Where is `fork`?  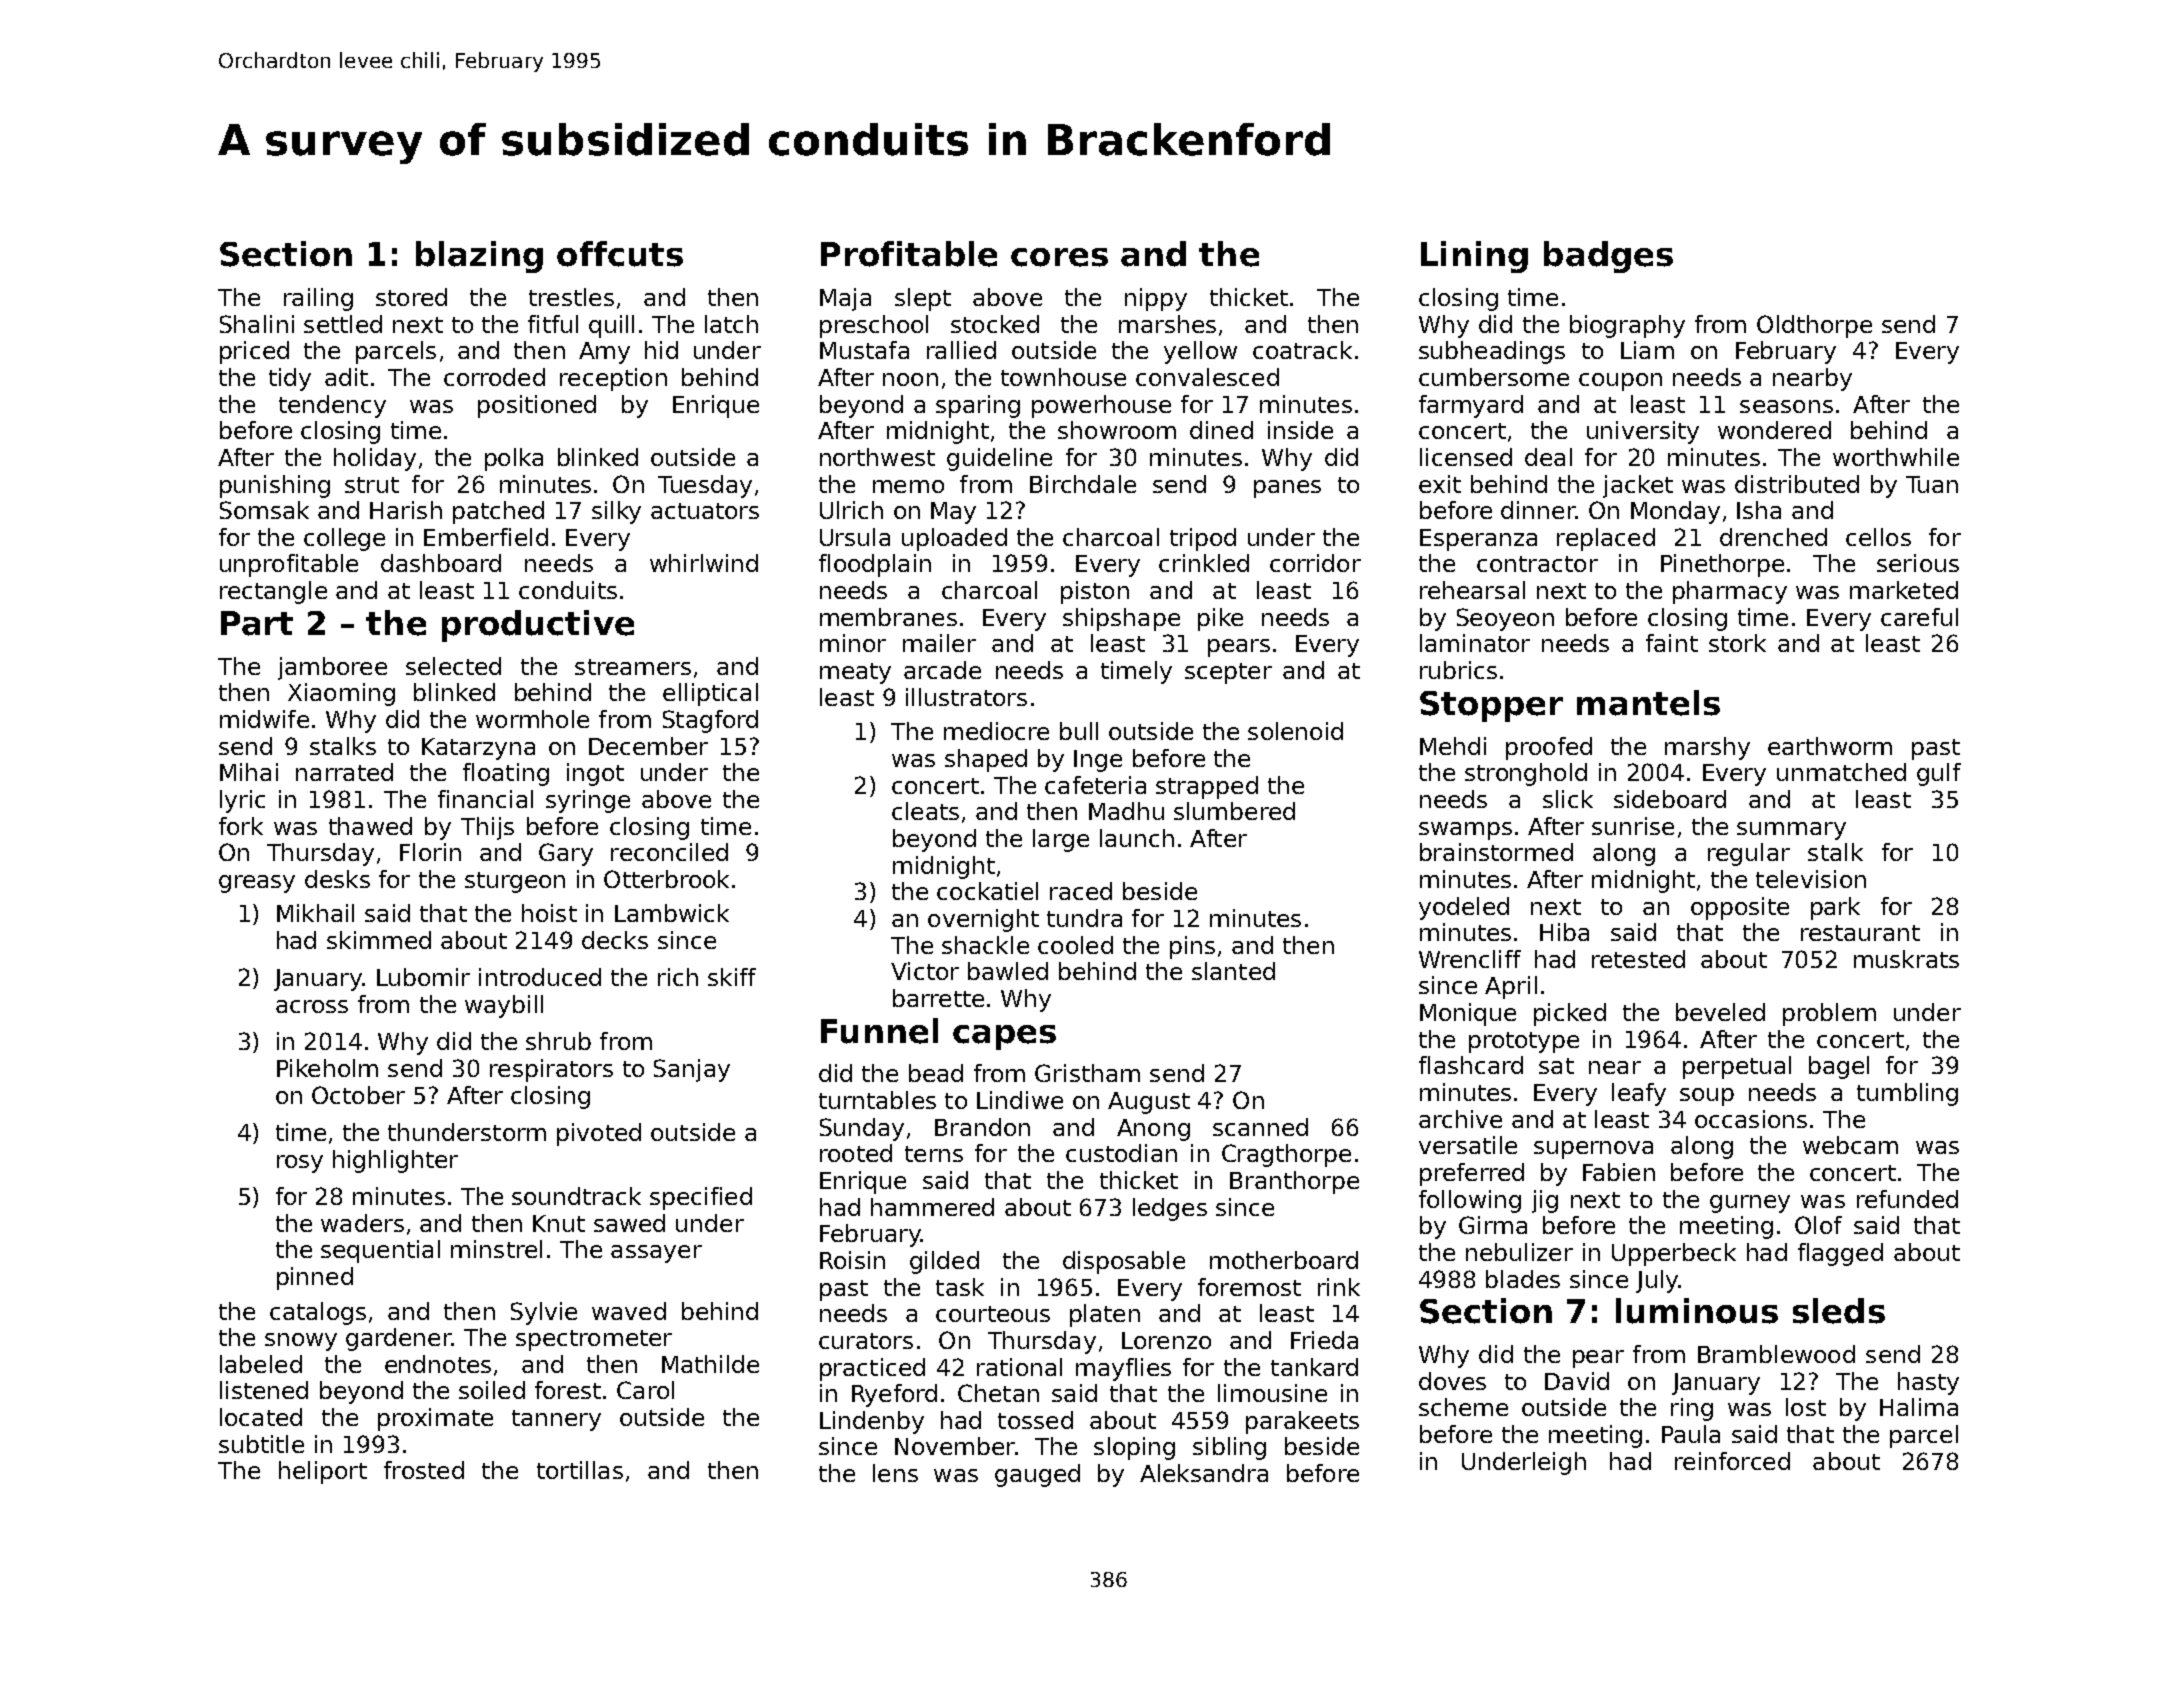 fork is located at coordinates (241, 826).
